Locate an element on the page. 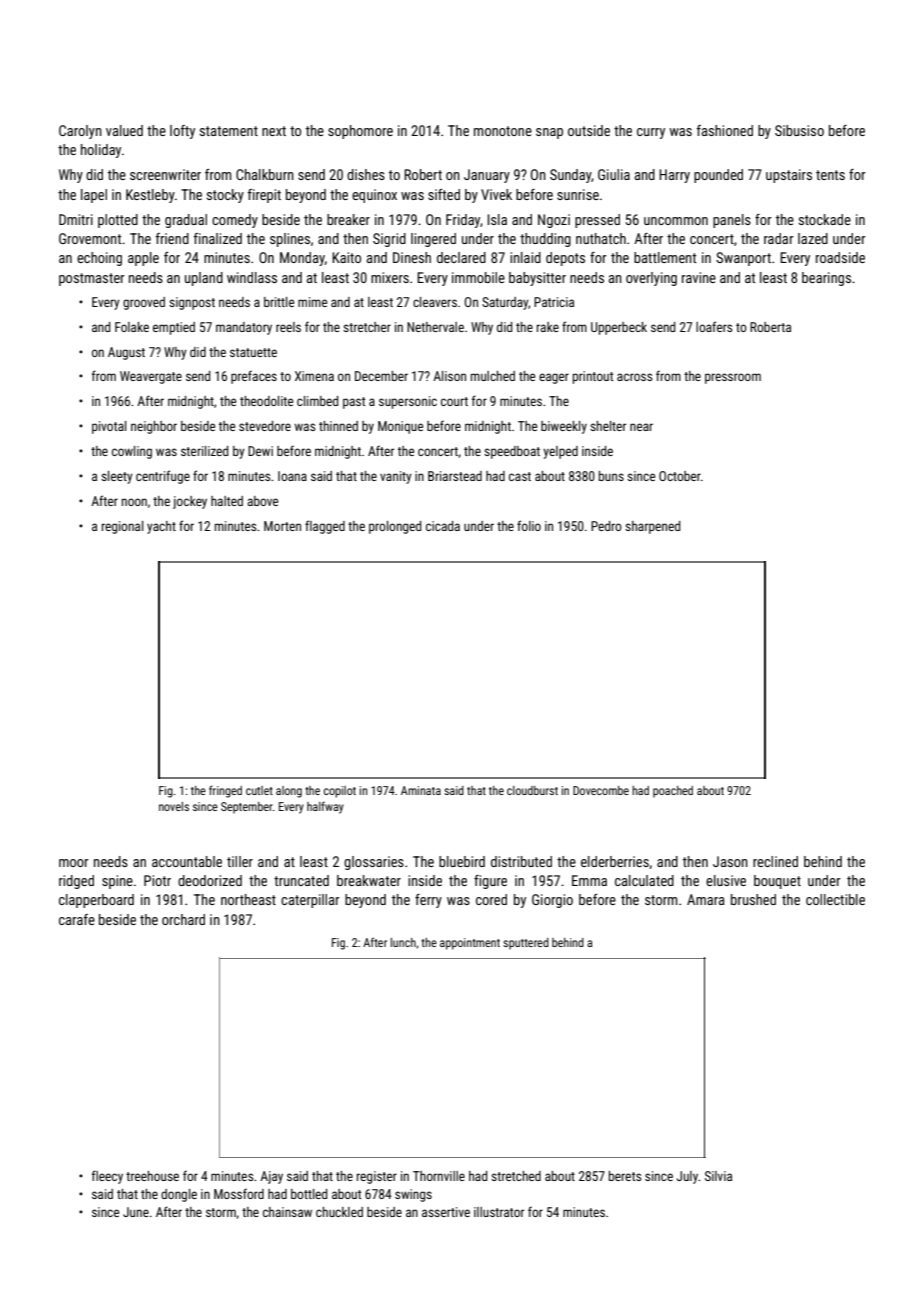 The width and height of the document is (924, 1308). novels is located at coordinates (174, 806).
